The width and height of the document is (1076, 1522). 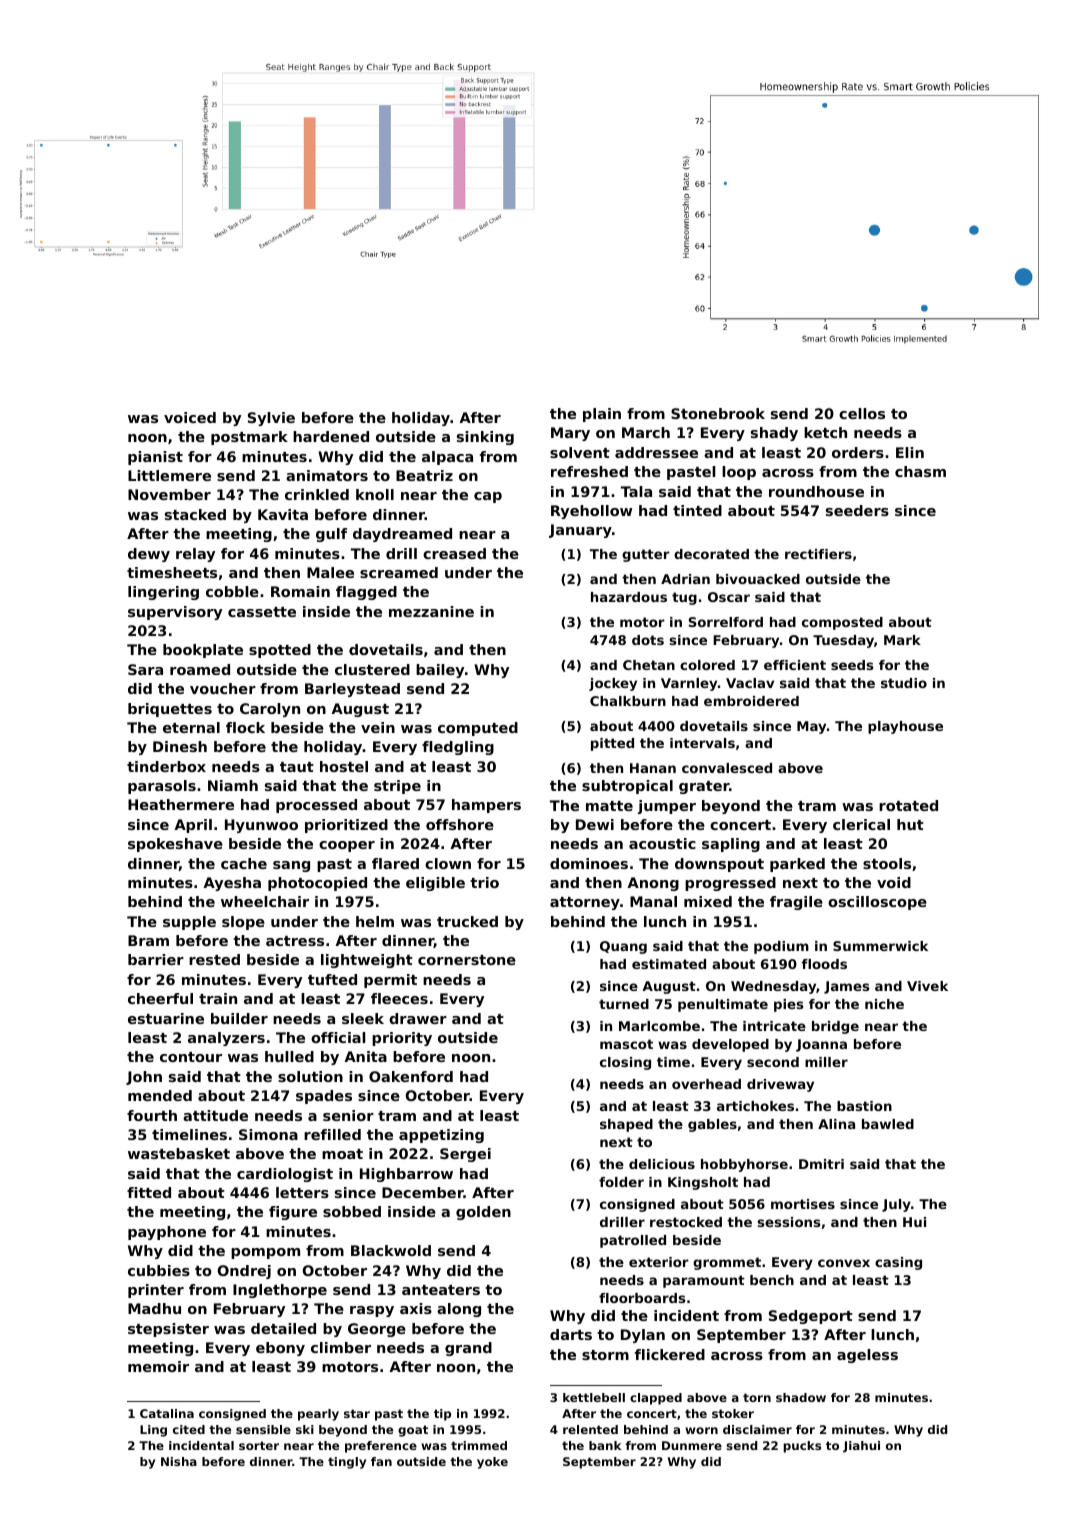 I want to click on pianist, so click(x=155, y=458).
